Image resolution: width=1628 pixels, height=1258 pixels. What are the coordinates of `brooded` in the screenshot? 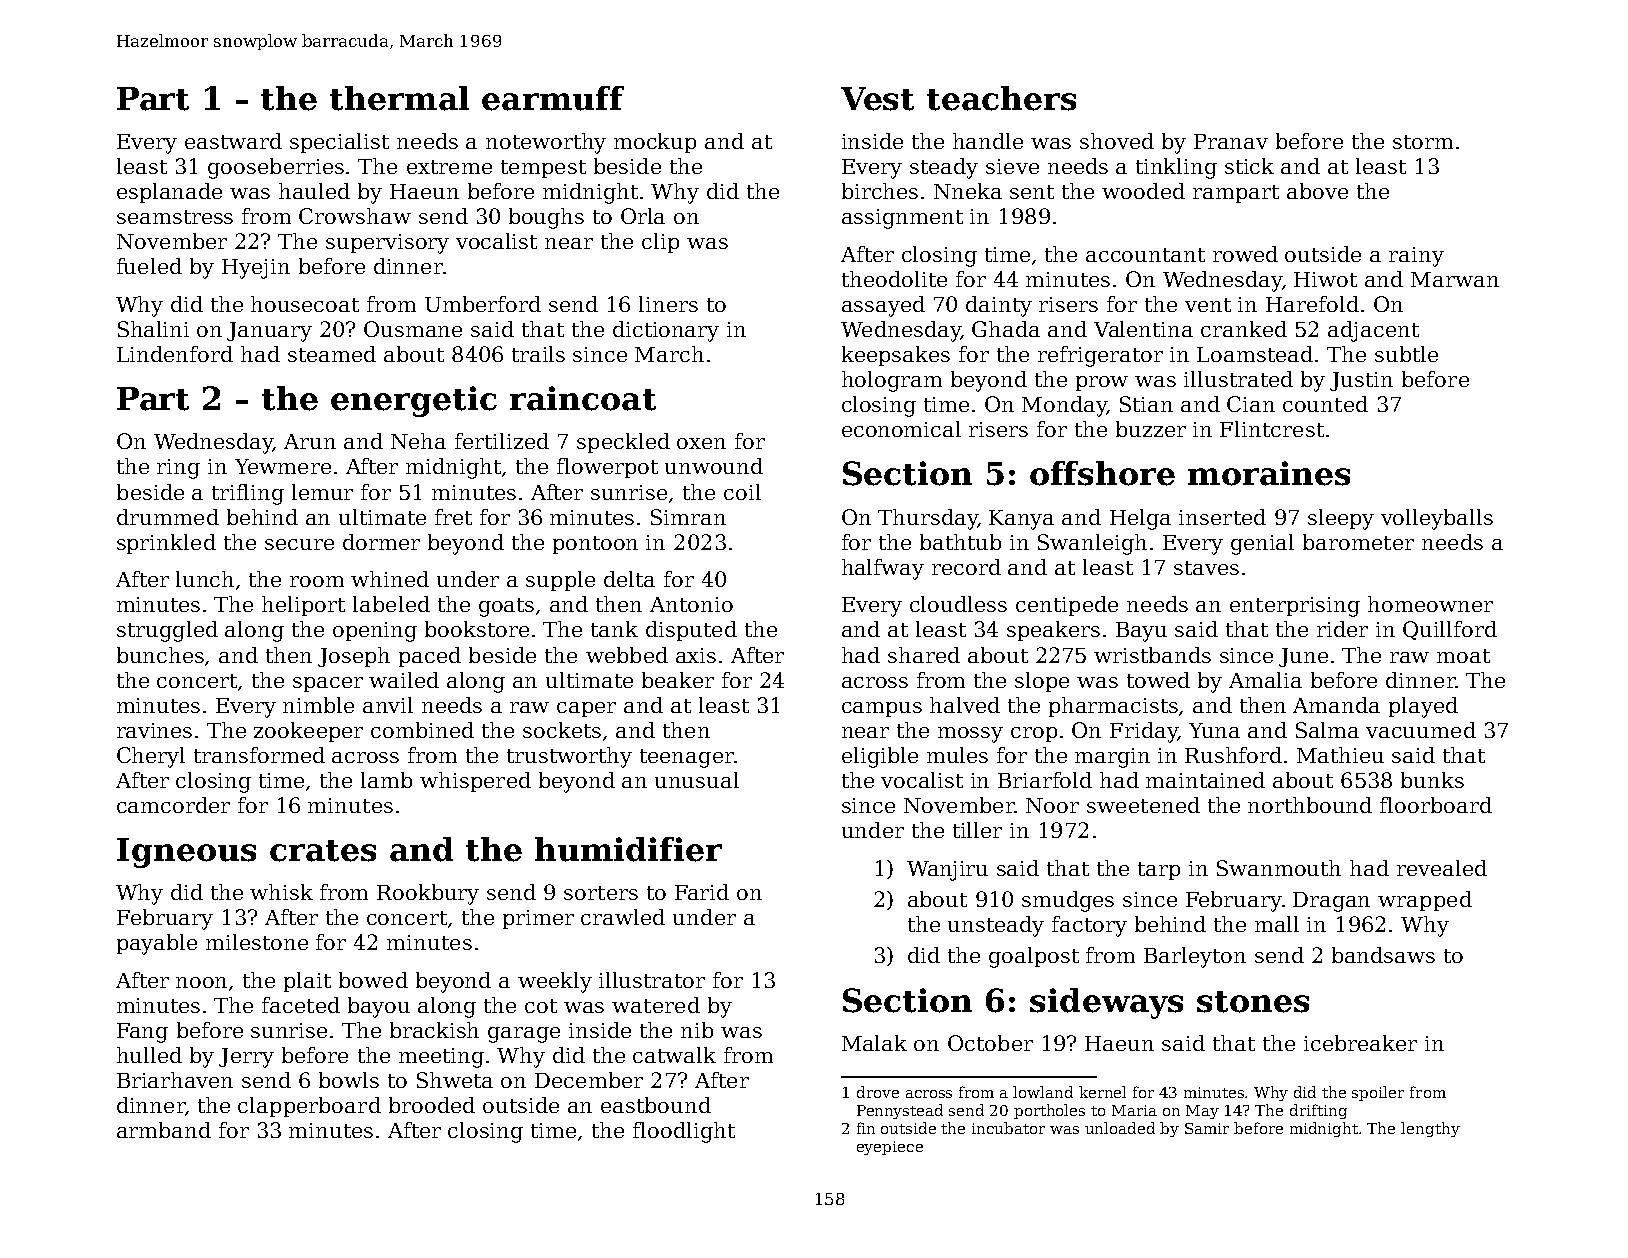 It's located at (432, 1105).
